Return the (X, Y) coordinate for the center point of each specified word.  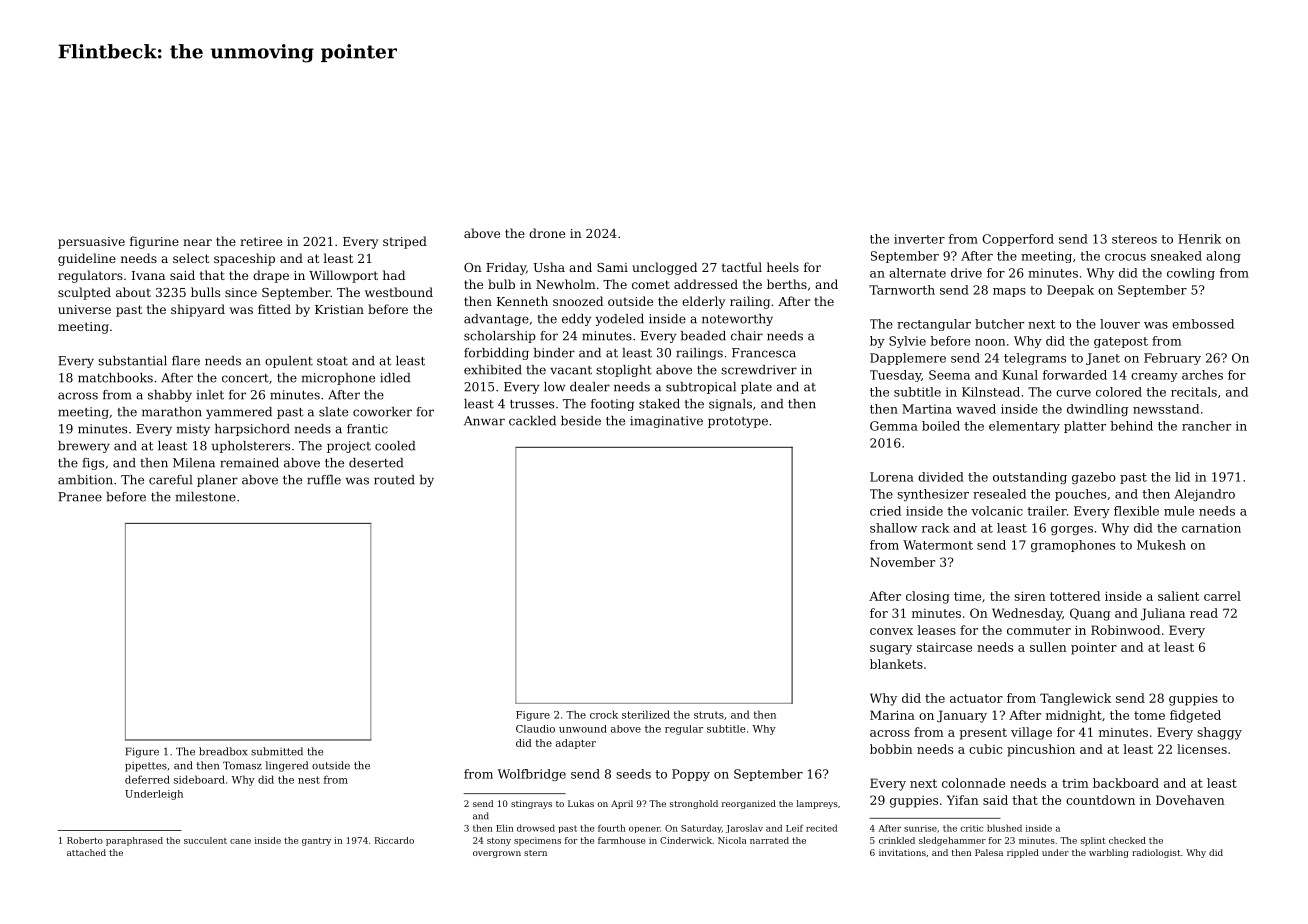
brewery (84, 447)
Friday (506, 268)
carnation (1211, 528)
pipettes (146, 767)
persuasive (91, 243)
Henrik (1199, 239)
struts (709, 715)
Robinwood (1125, 630)
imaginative (666, 422)
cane (240, 841)
